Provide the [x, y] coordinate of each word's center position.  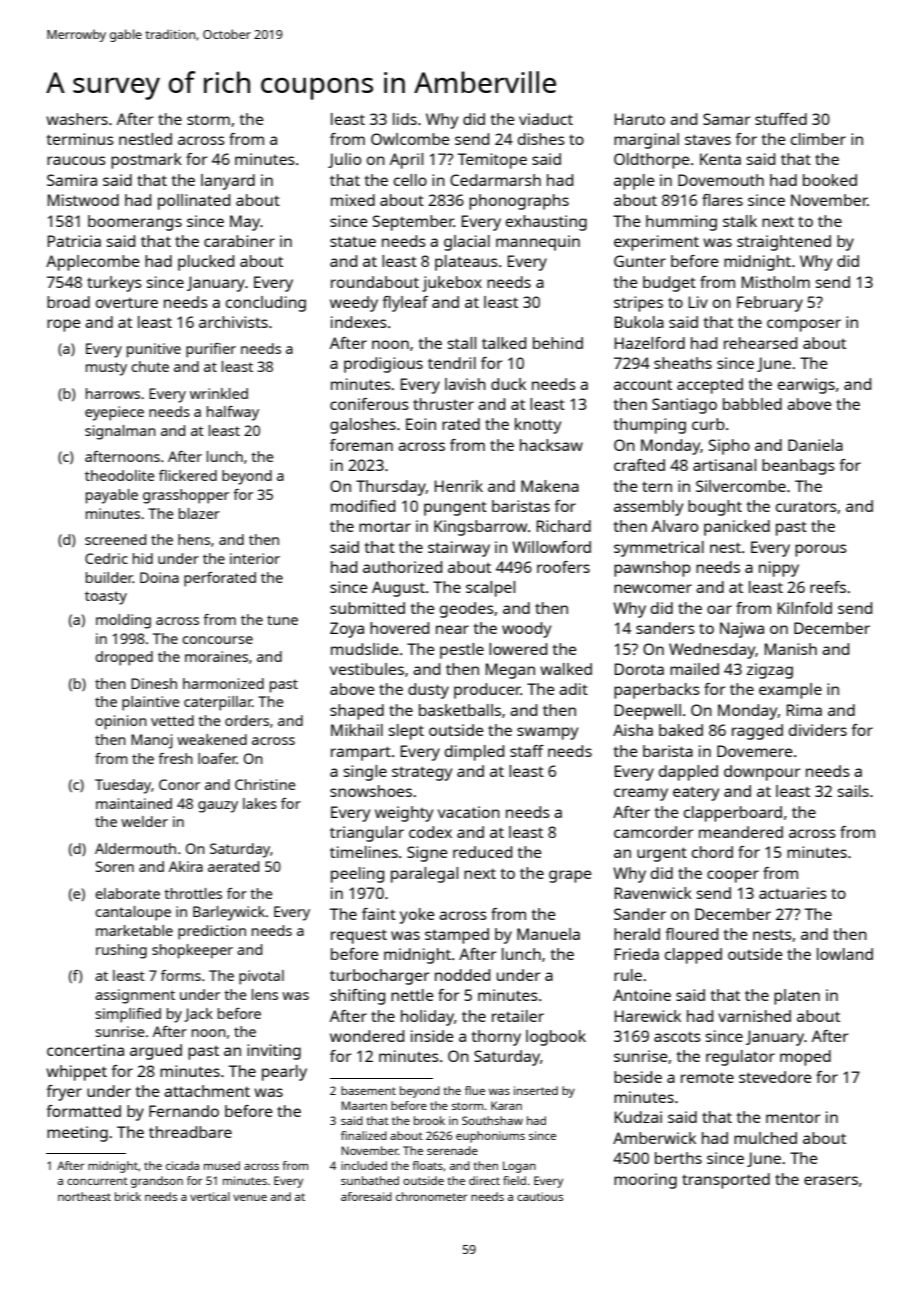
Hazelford [650, 343]
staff [527, 751]
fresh [176, 758]
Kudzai [638, 1117]
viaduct [546, 119]
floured [691, 934]
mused [222, 1165]
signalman [120, 432]
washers [77, 119]
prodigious [383, 365]
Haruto [640, 119]
